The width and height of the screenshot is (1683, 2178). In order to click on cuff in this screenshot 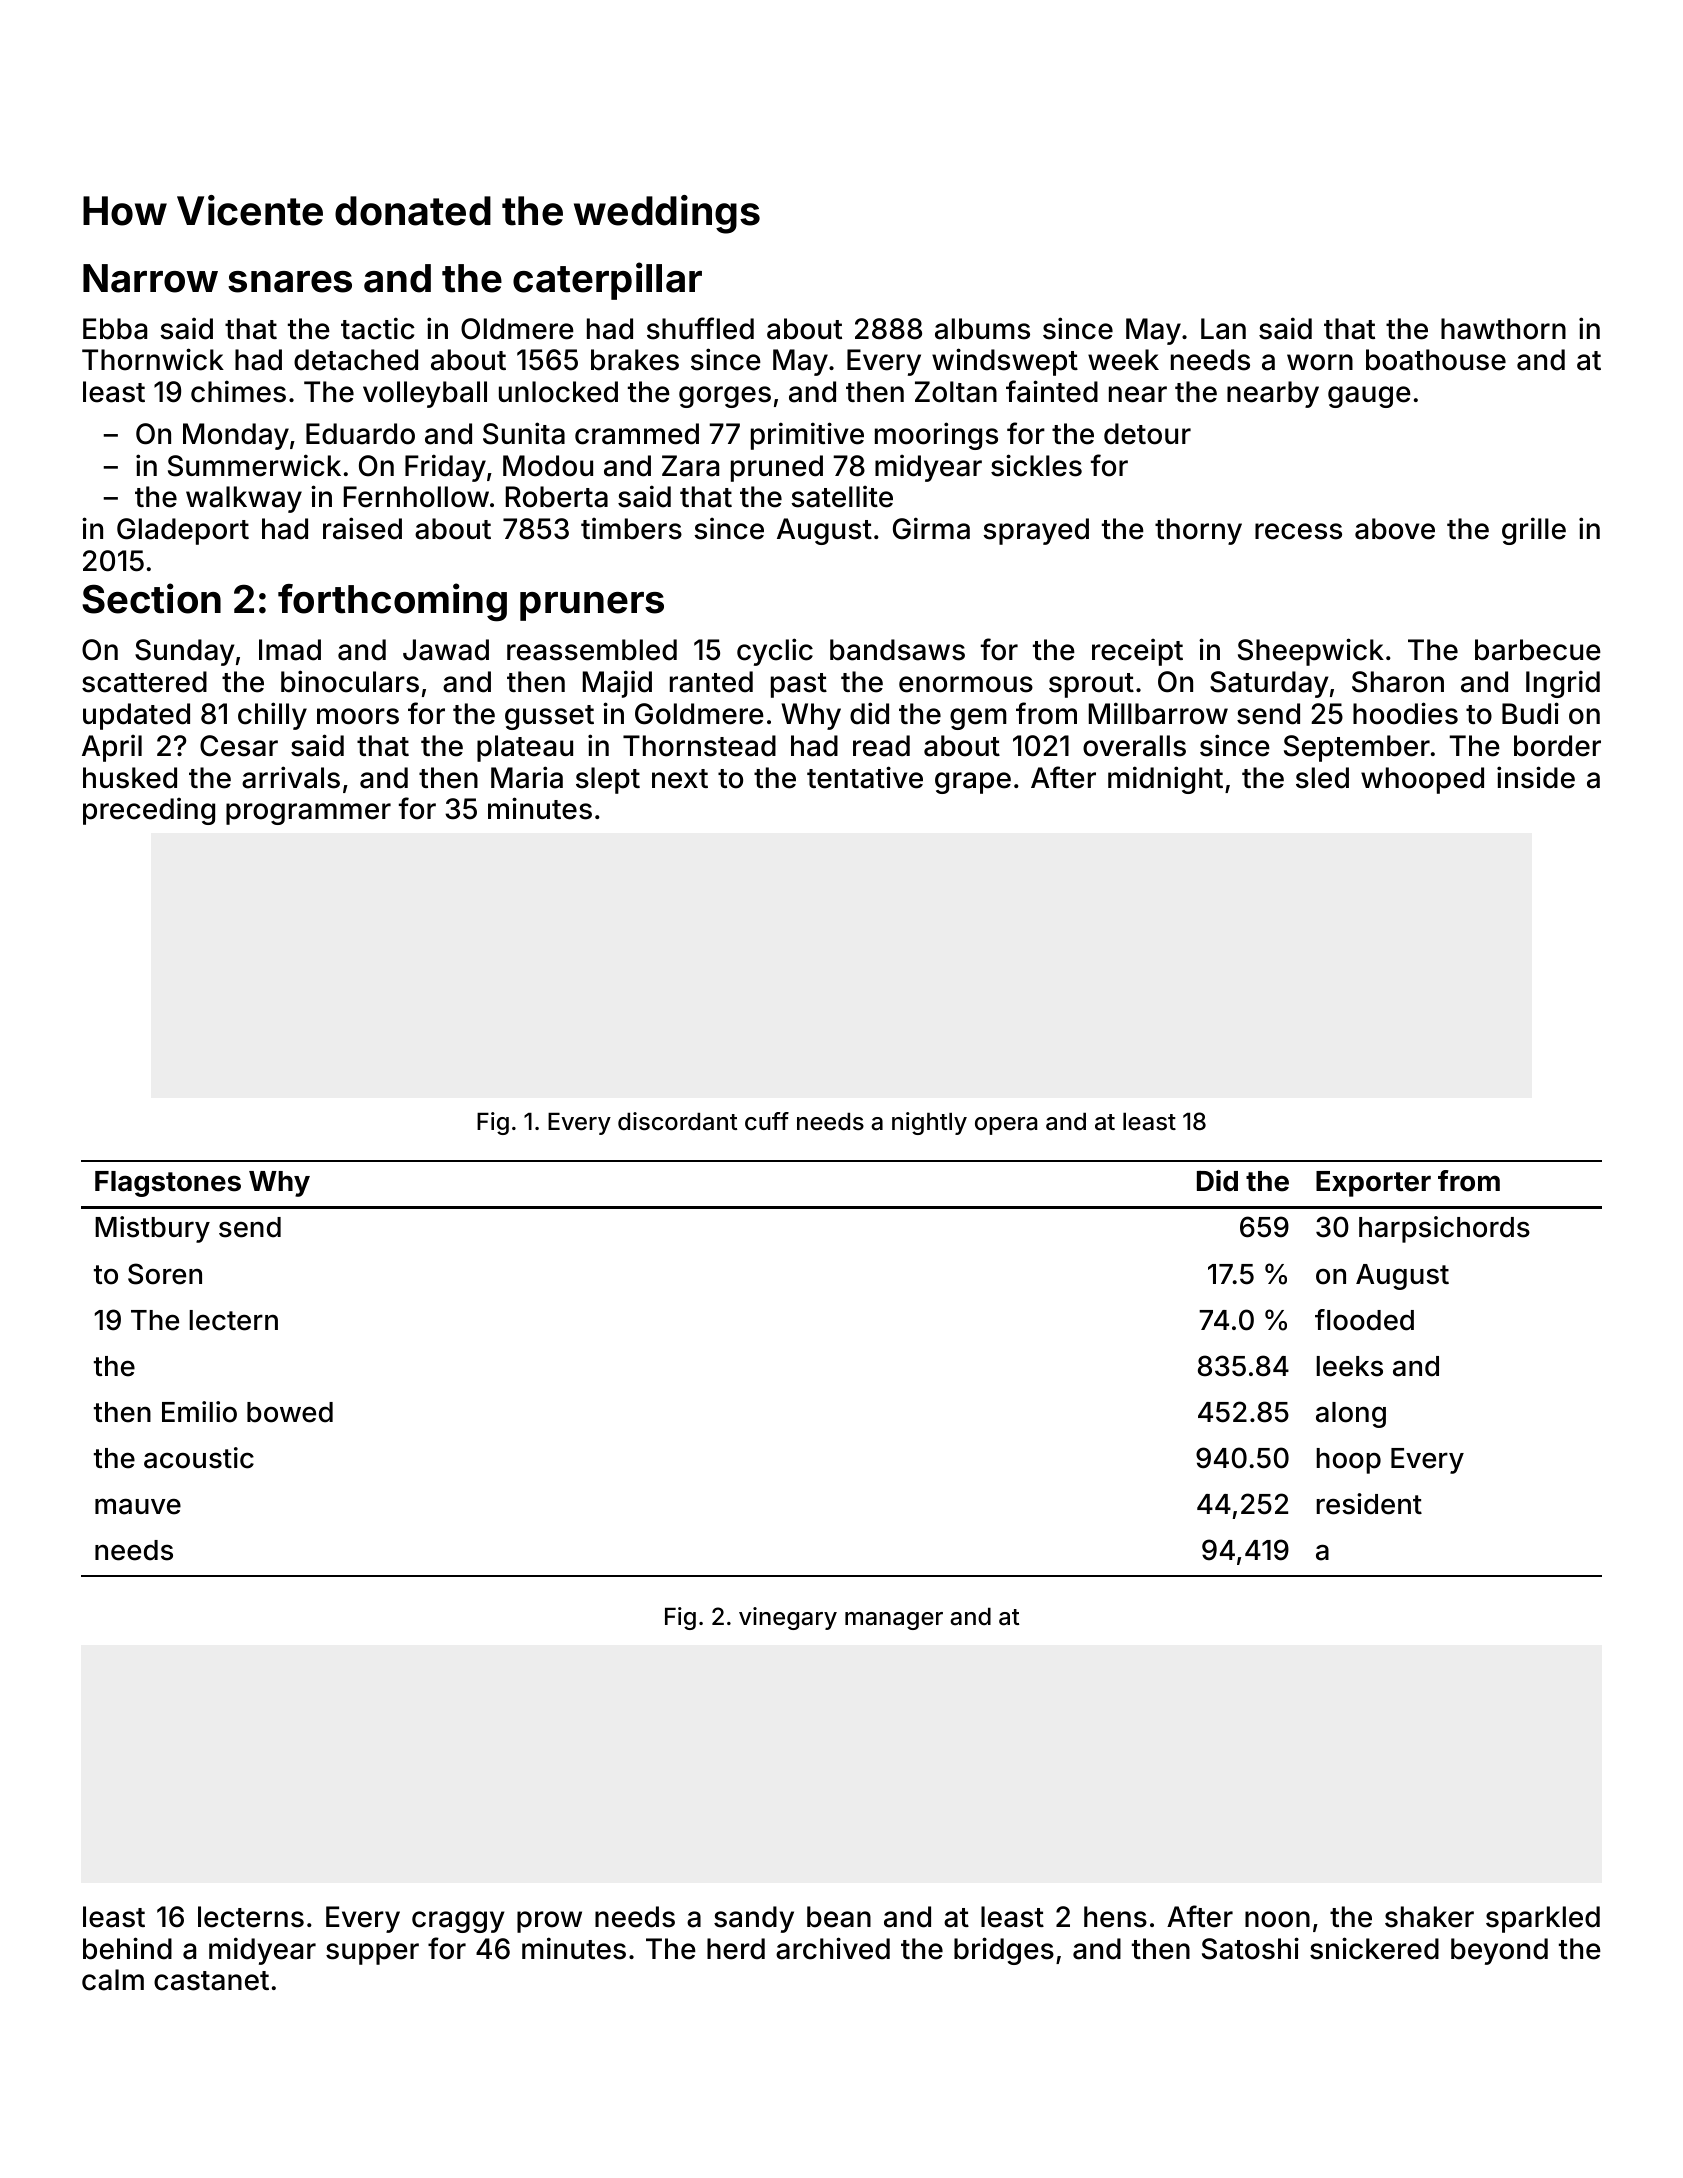, I will do `click(767, 1121)`.
